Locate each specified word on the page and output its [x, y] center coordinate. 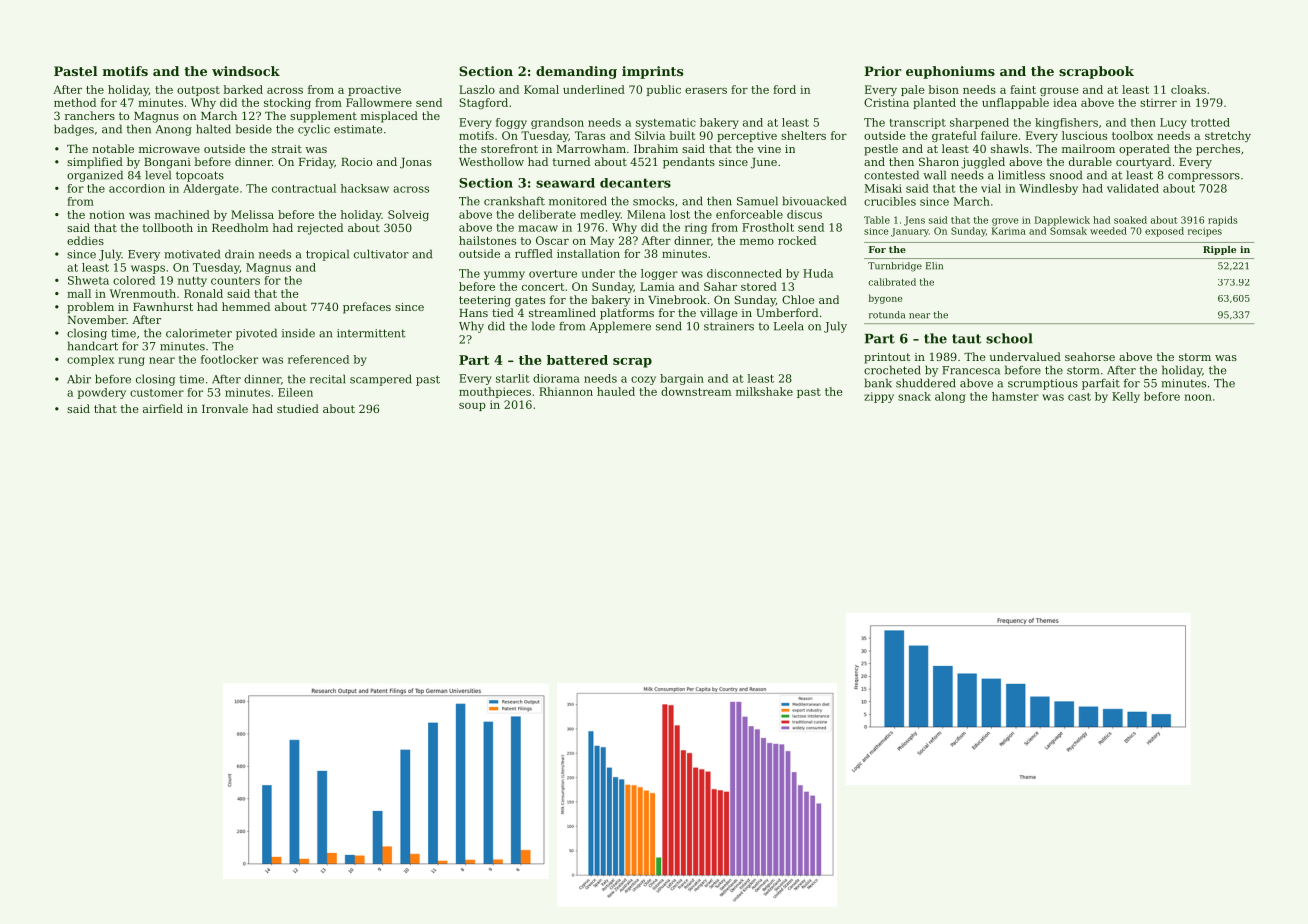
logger [659, 274]
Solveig [408, 215]
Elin [934, 265]
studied [298, 408]
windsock [246, 71]
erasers [706, 91]
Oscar [552, 240]
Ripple [1219, 250]
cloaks [1188, 89]
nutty [192, 282]
